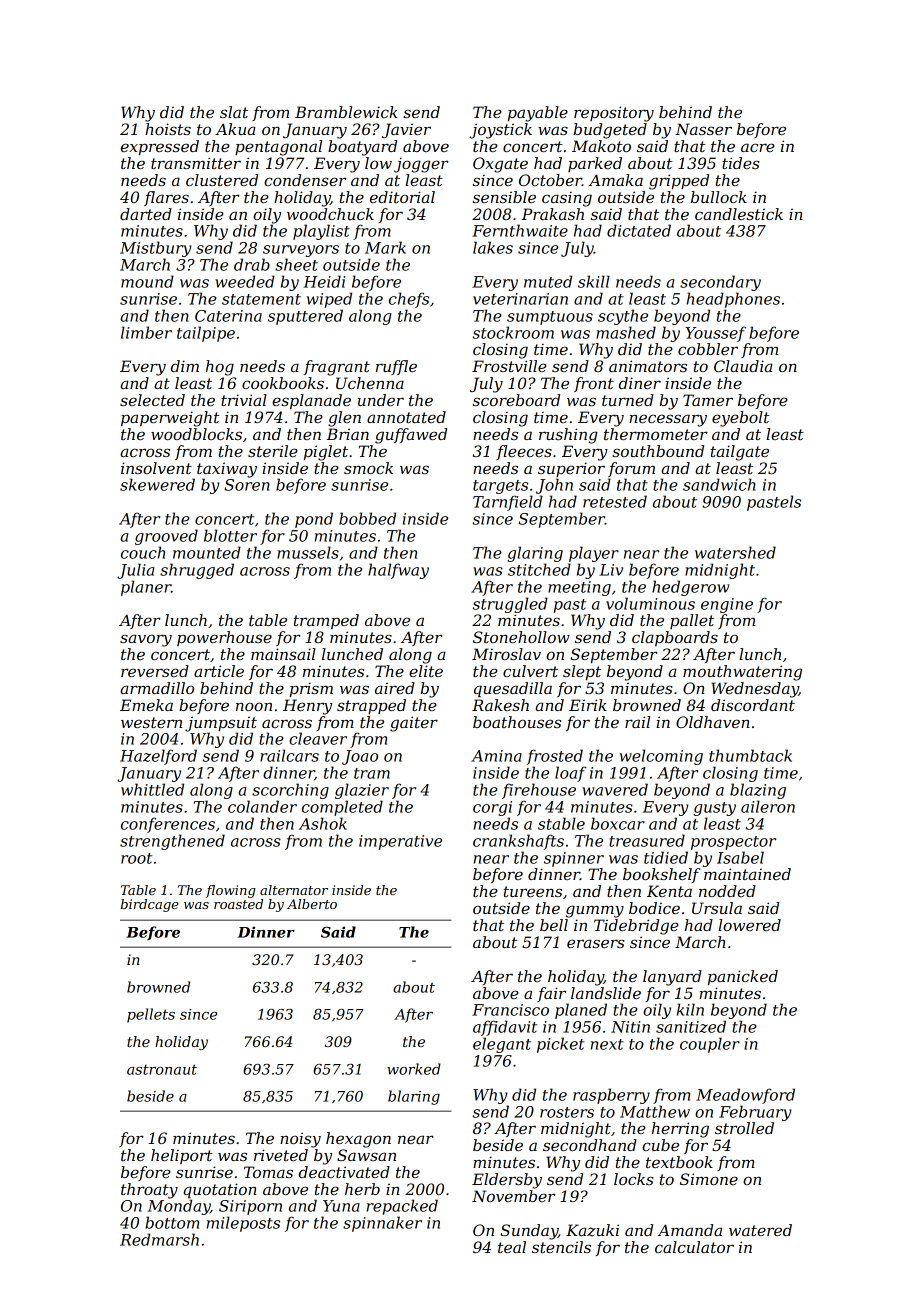  I want to click on acre, so click(758, 147).
